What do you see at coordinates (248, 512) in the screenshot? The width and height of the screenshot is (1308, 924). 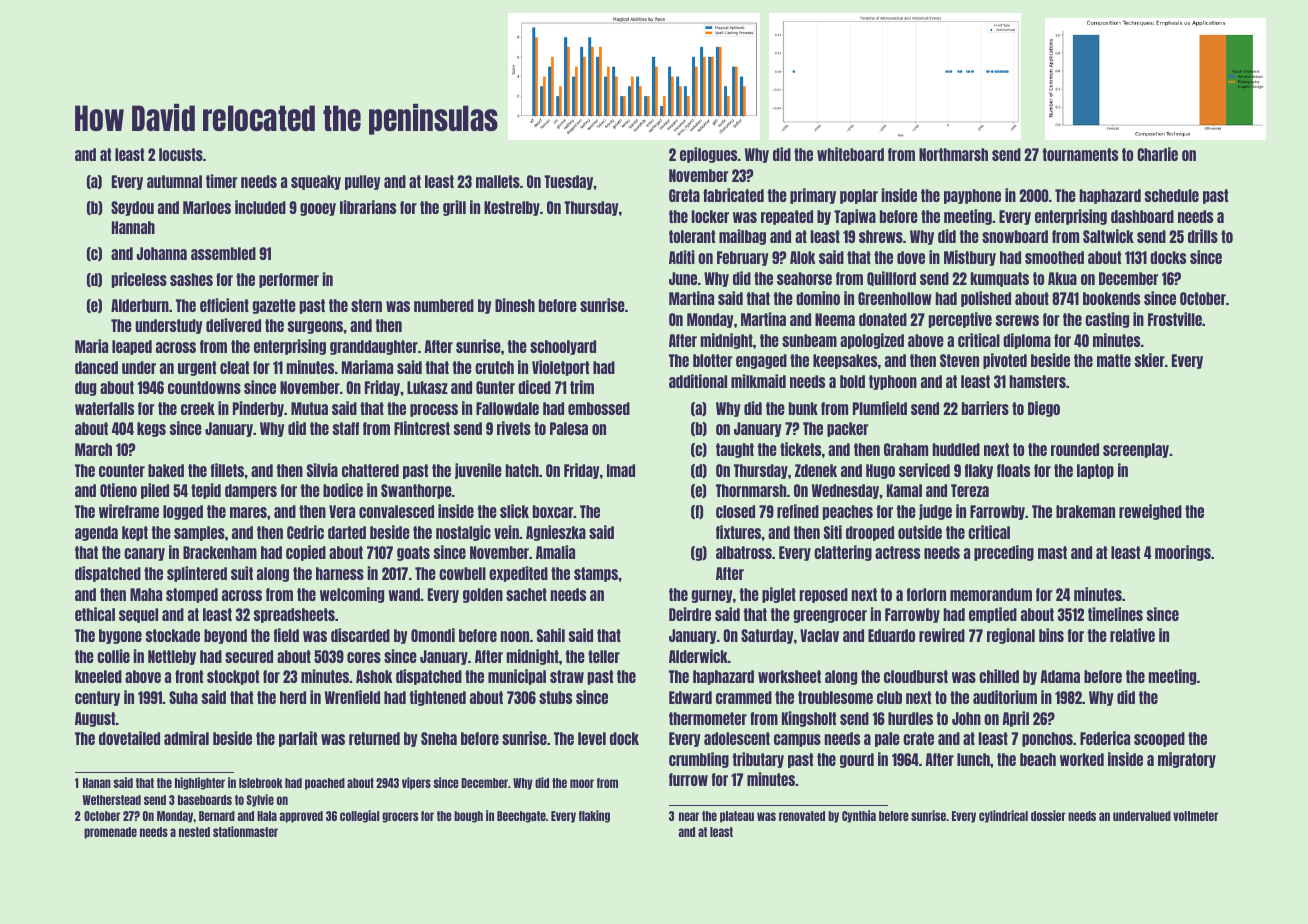 I see `mares` at bounding box center [248, 512].
